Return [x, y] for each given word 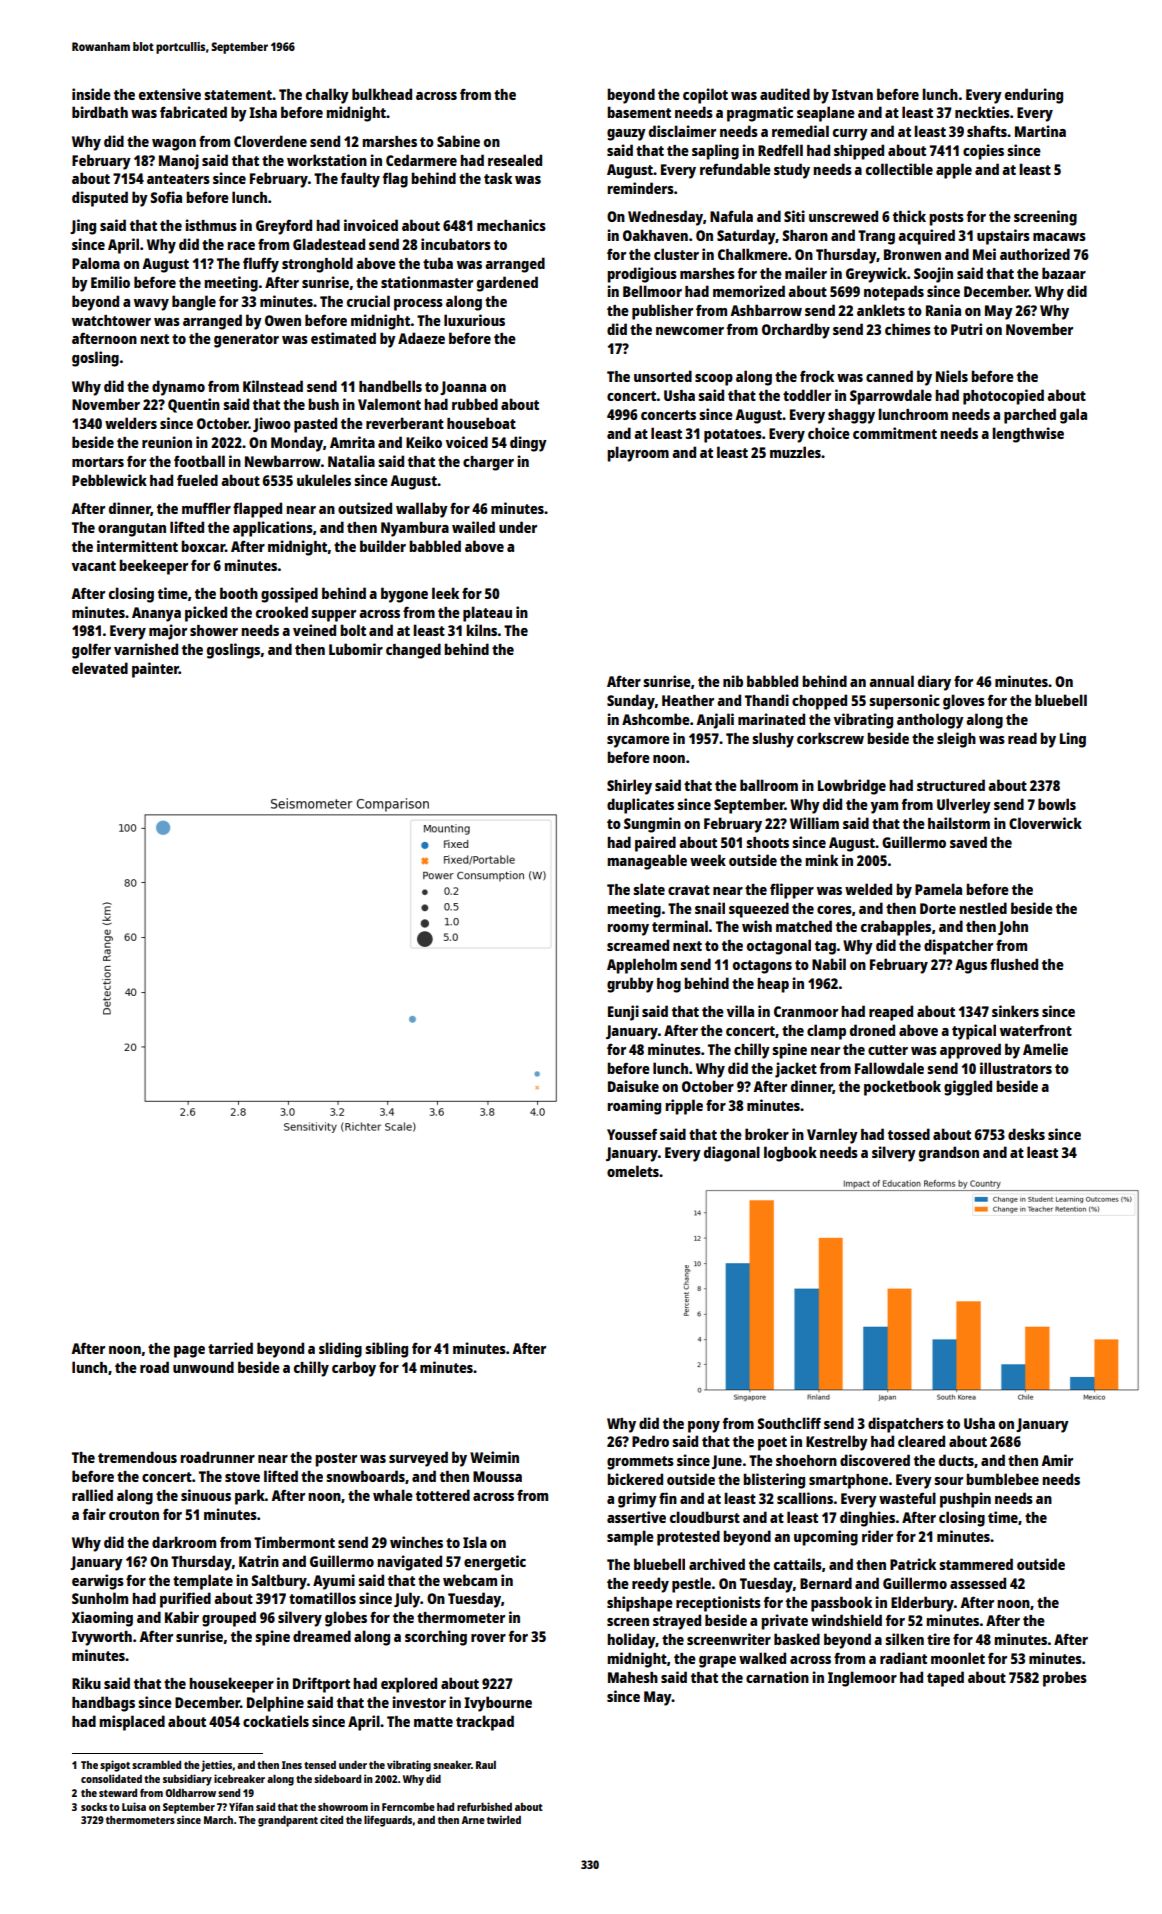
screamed [638, 945]
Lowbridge [852, 787]
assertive [636, 1517]
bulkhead [382, 94]
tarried [230, 1348]
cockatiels [276, 1721]
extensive [170, 94]
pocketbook [902, 1088]
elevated [100, 668]
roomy [628, 930]
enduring [1034, 96]
